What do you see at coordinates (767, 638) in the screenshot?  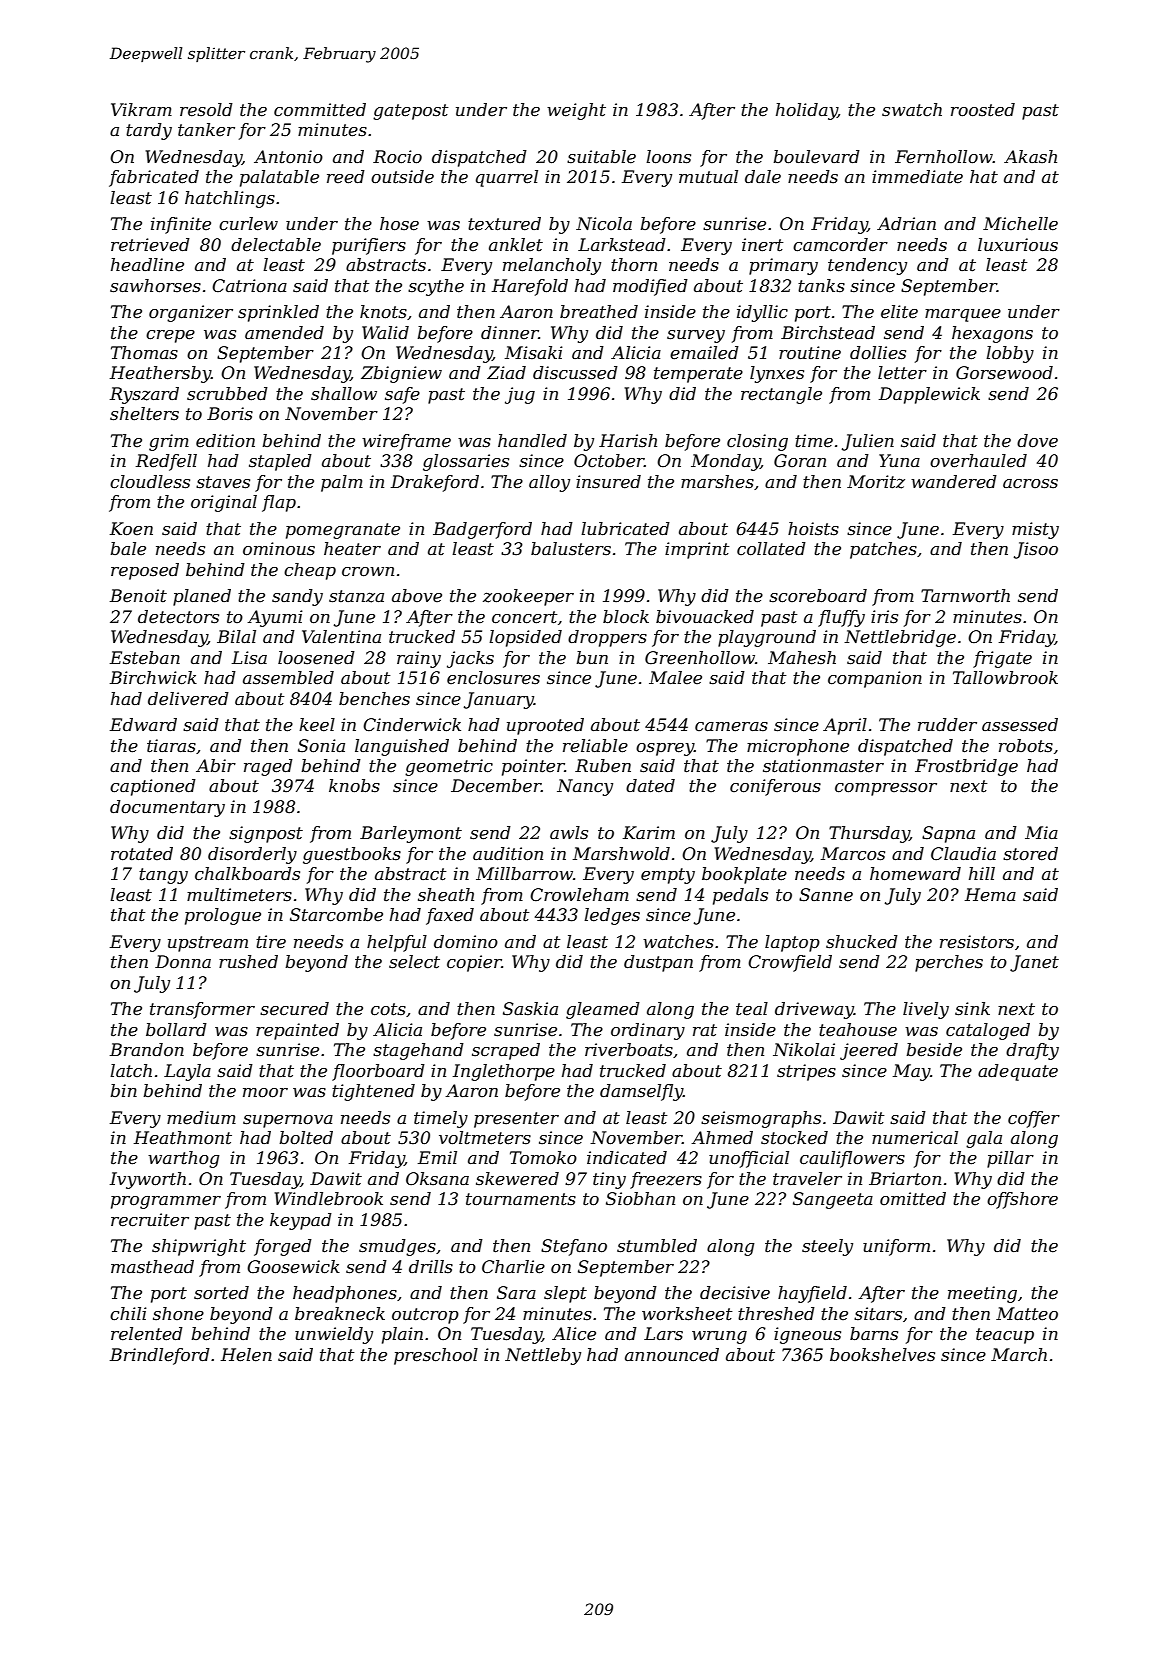 I see `playground` at bounding box center [767, 638].
